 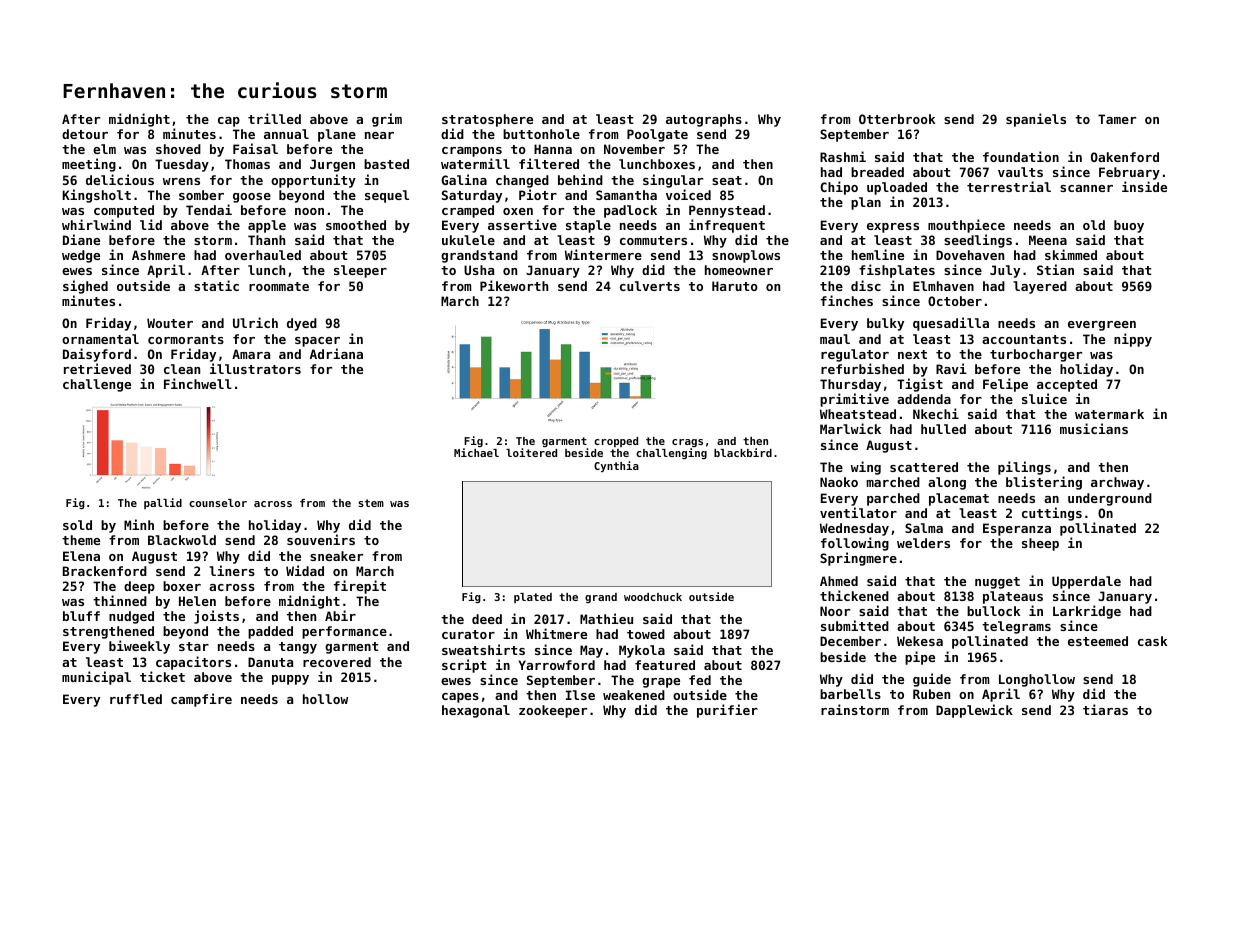 I want to click on placemat, so click(x=959, y=499).
